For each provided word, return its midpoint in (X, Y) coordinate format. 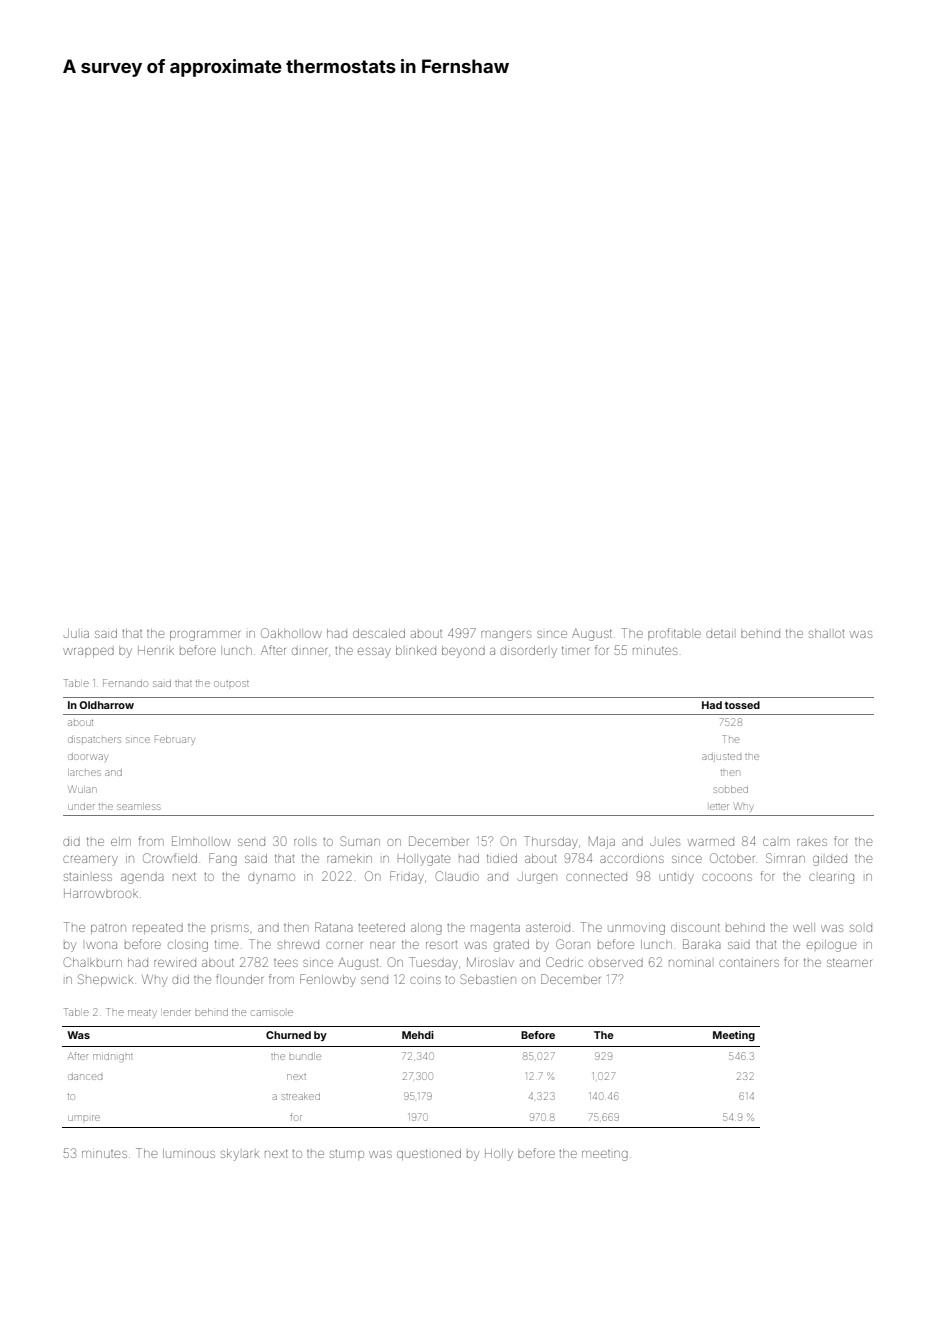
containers (749, 963)
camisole (272, 1013)
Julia (76, 633)
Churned (288, 1035)
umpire (84, 1118)
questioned (429, 1154)
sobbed (731, 789)
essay (374, 653)
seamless (138, 806)
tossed (742, 705)
